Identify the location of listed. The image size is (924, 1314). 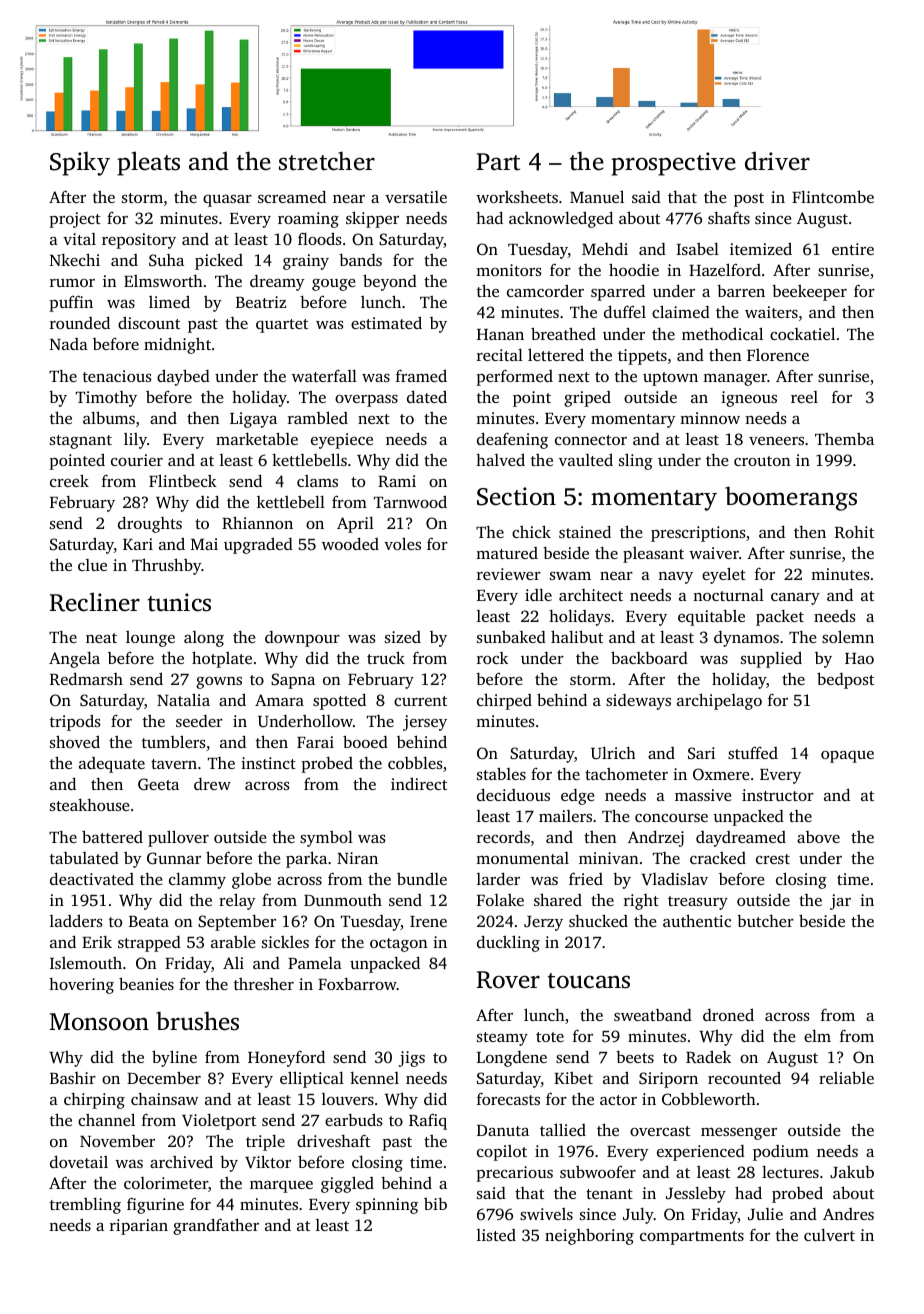
(496, 1235).
